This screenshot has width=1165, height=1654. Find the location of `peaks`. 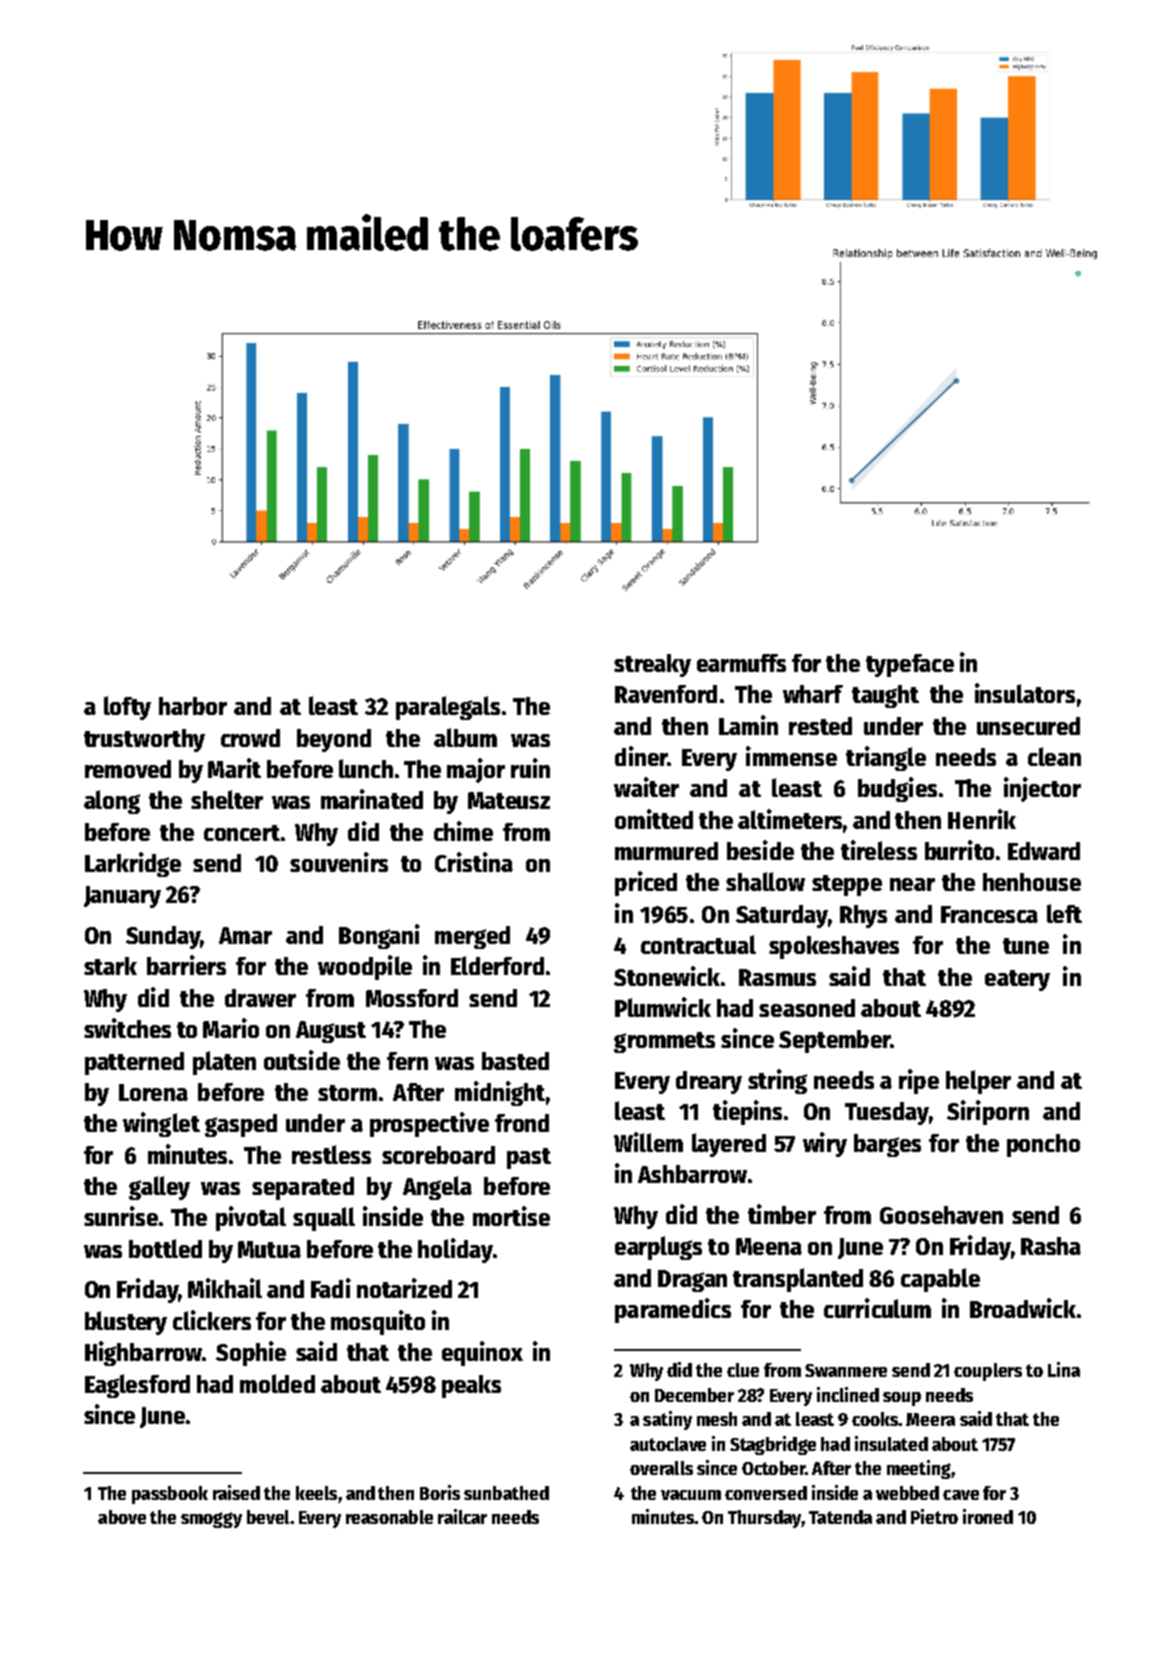

peaks is located at coordinates (471, 1386).
